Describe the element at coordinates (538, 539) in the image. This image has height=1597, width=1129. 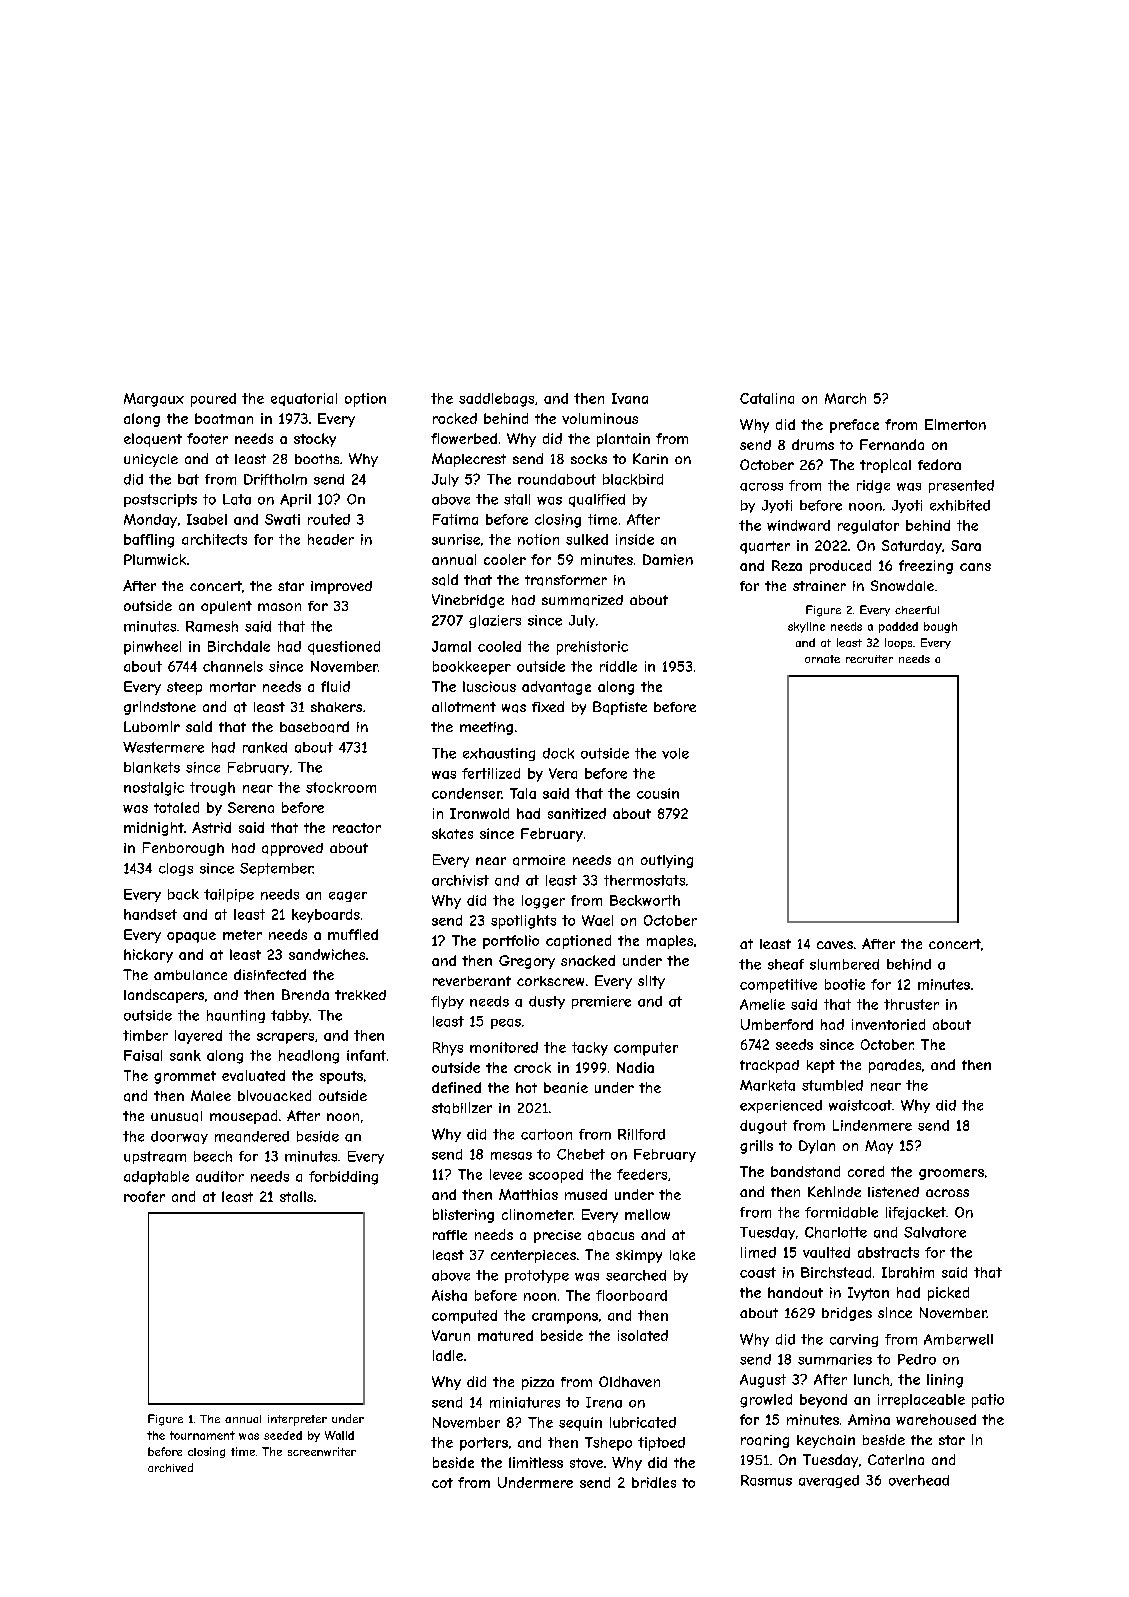
I see `notion` at that location.
